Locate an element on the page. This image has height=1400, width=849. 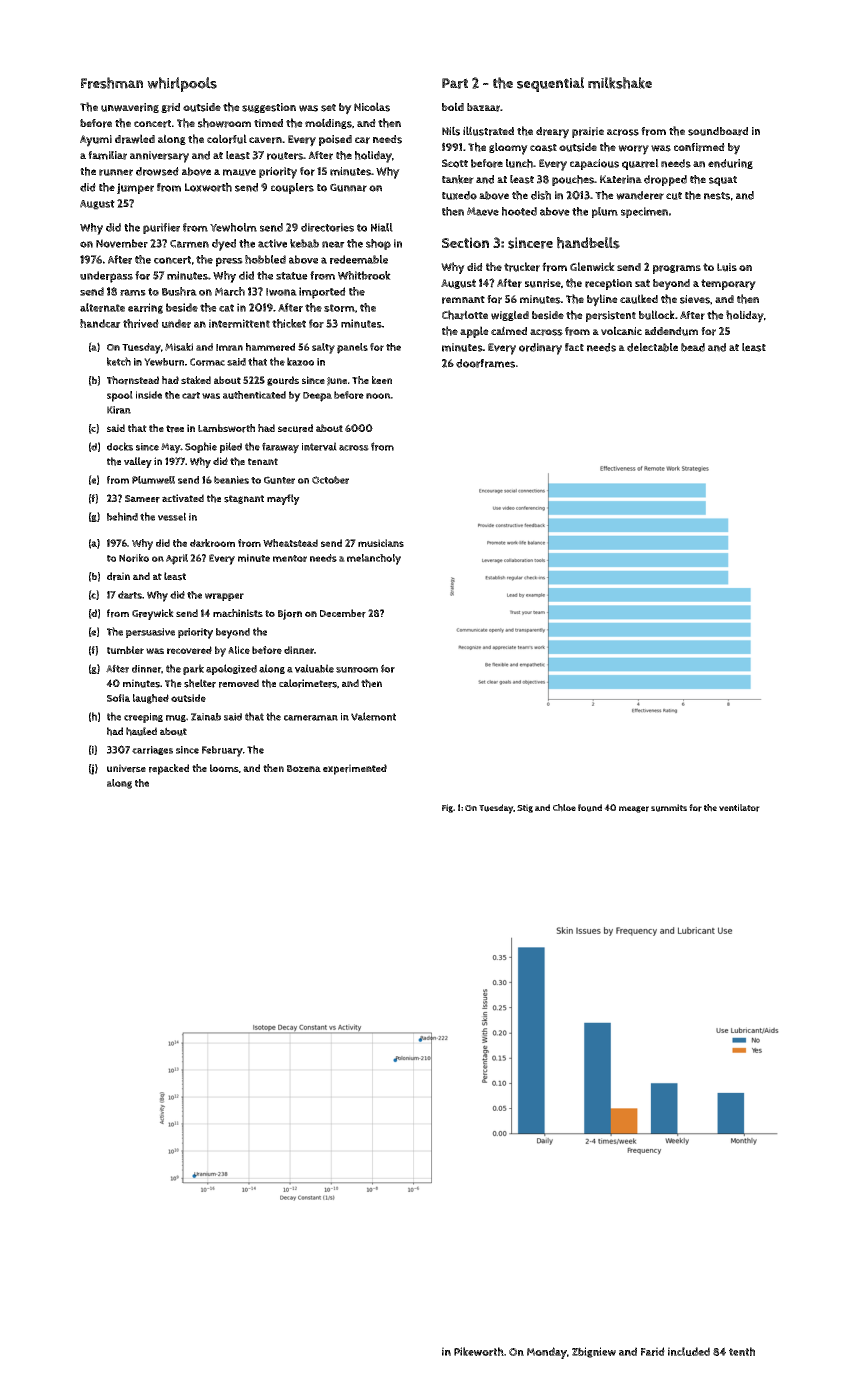
Freshman is located at coordinates (112, 83).
